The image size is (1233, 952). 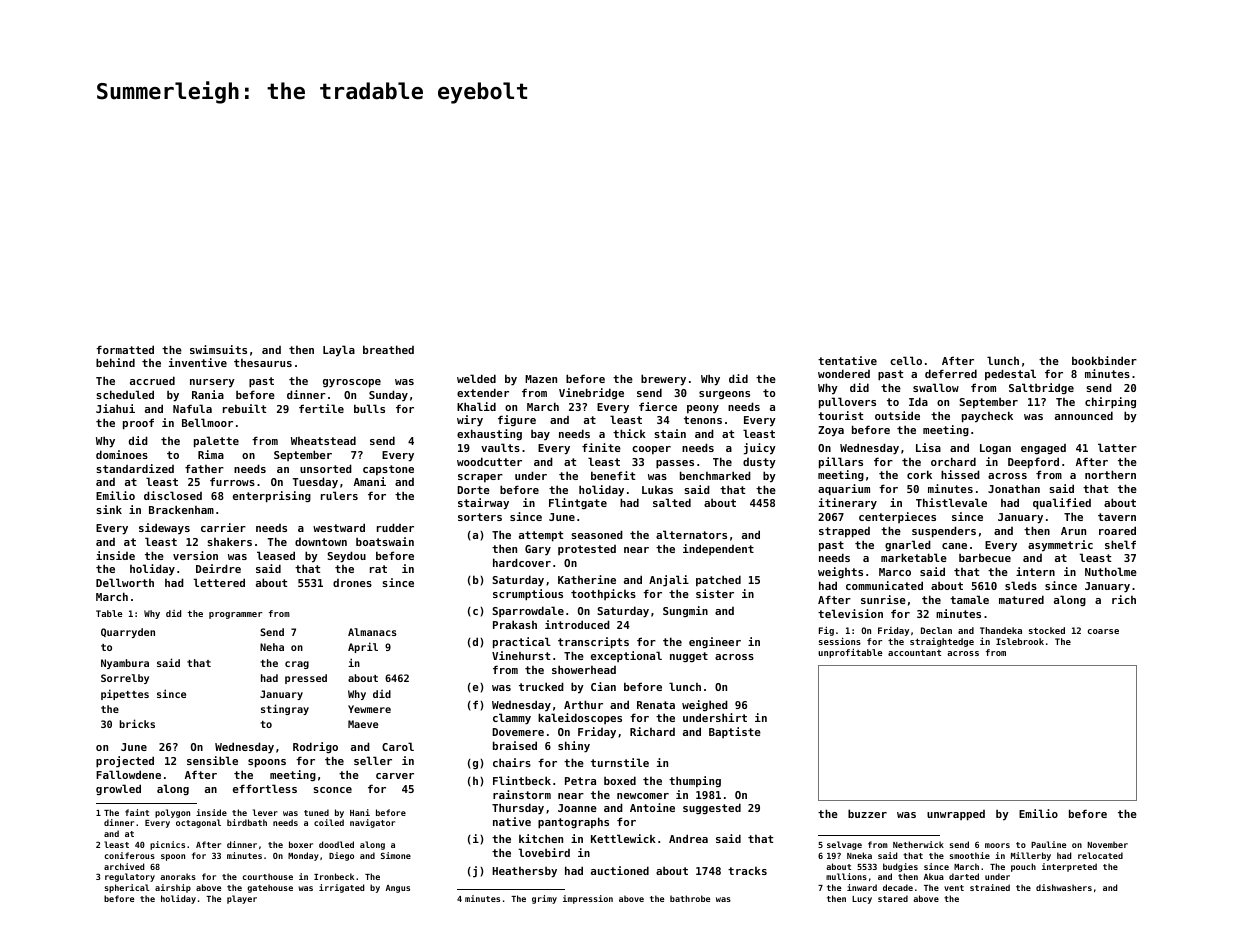 What do you see at coordinates (342, 888) in the screenshot?
I see `irrigated` at bounding box center [342, 888].
